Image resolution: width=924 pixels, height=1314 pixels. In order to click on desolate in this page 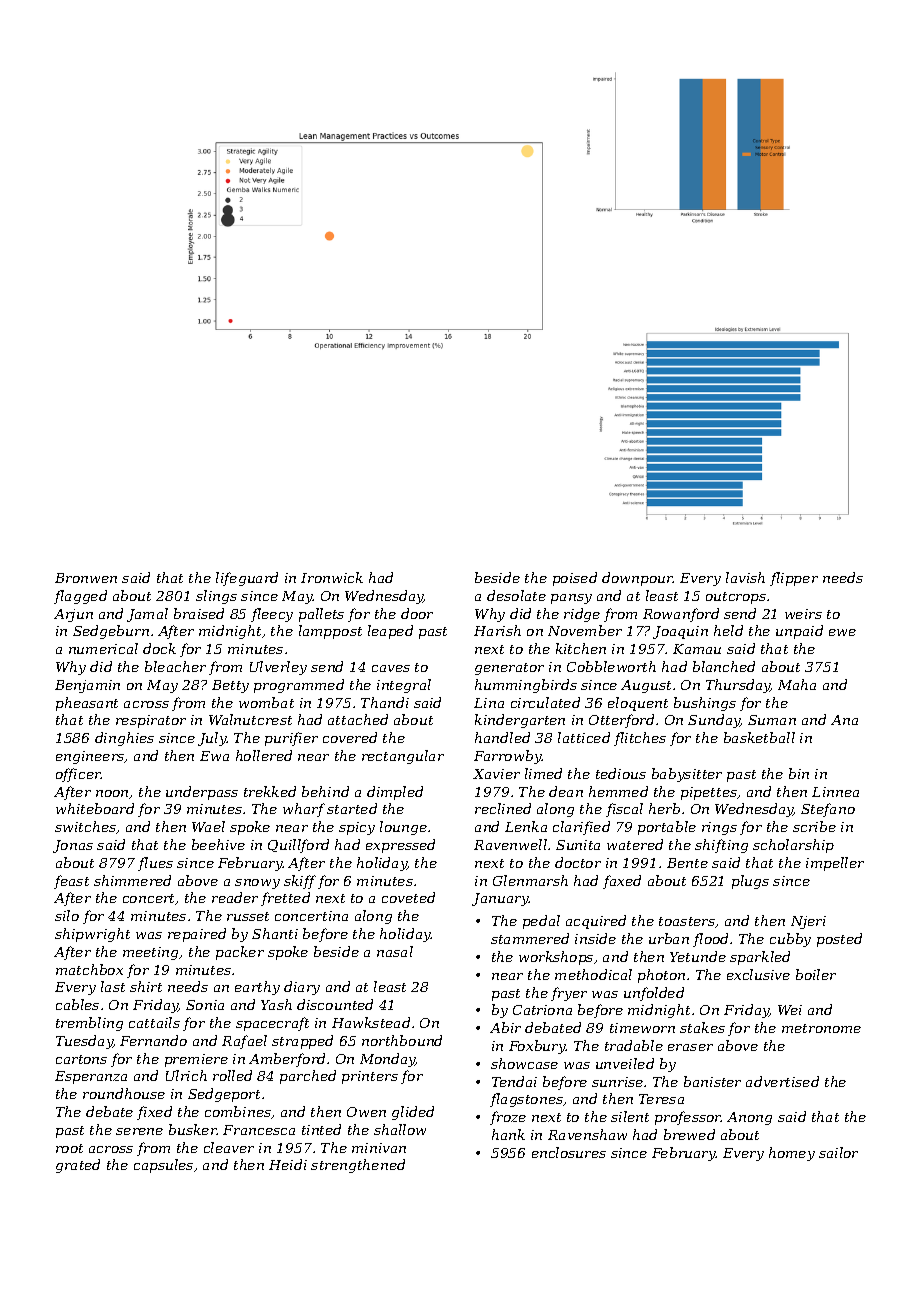, I will do `click(516, 595)`.
